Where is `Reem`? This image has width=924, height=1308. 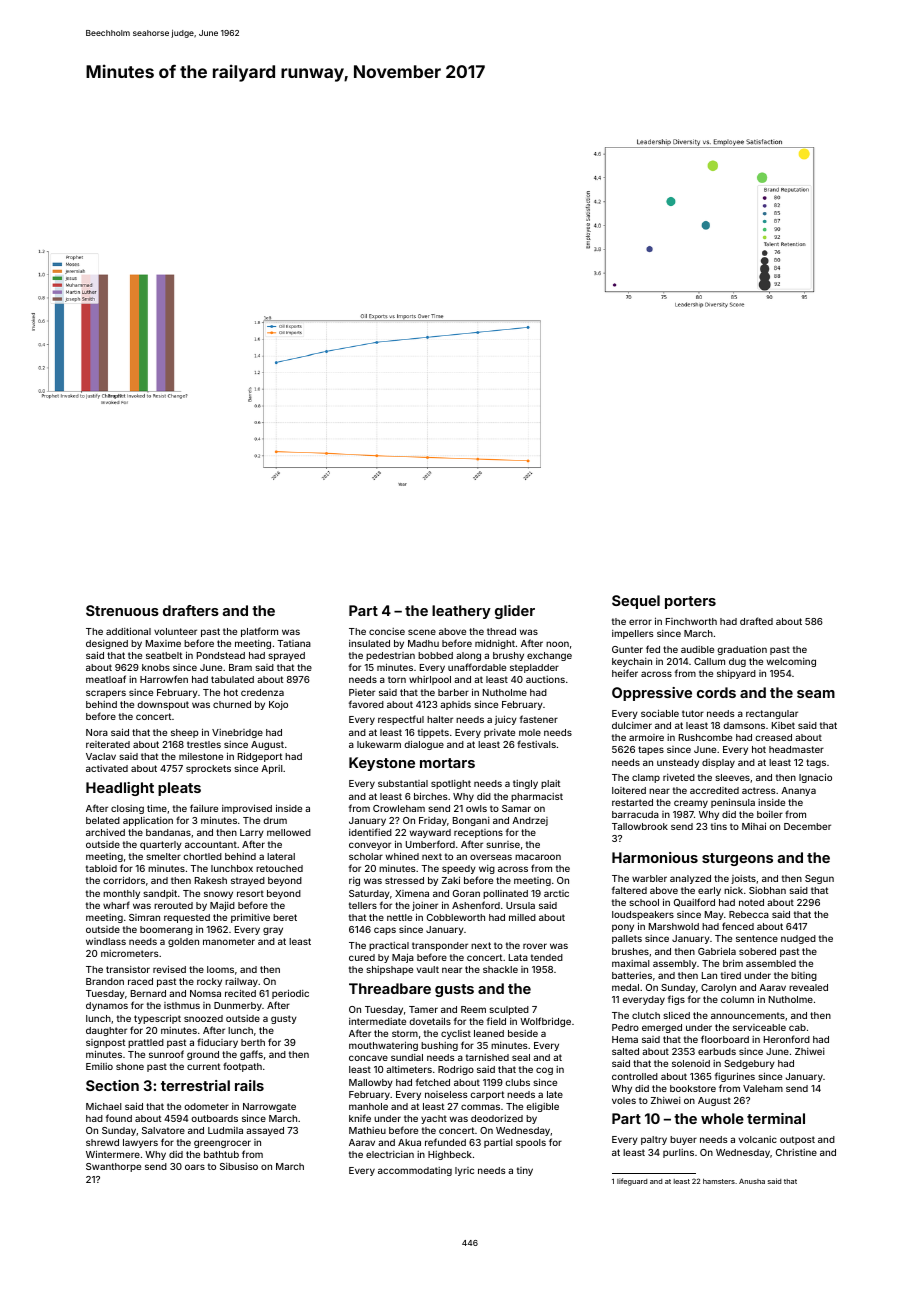 Reem is located at coordinates (473, 1009).
